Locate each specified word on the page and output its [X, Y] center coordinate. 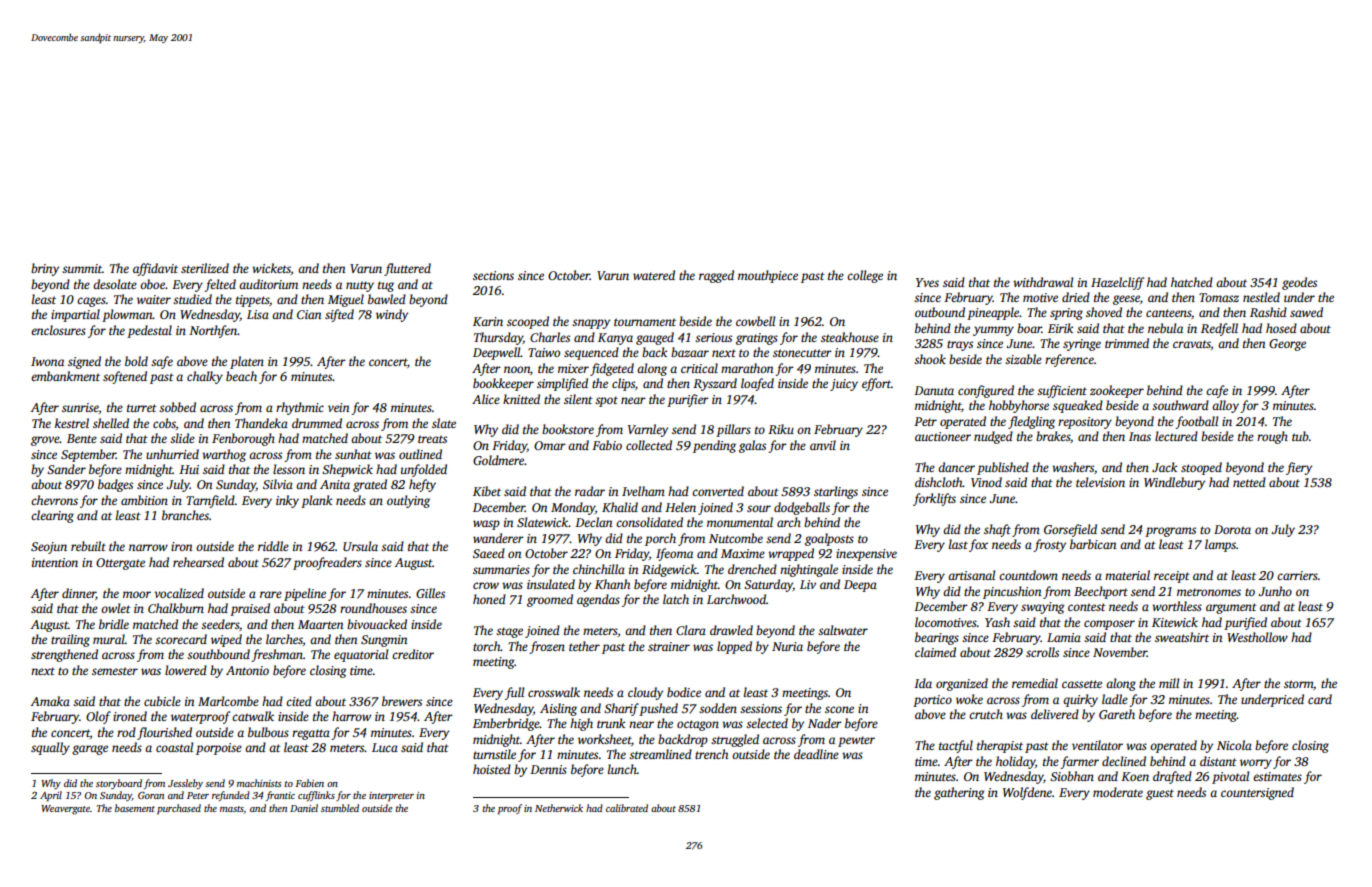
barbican [1093, 544]
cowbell [755, 321]
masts [232, 809]
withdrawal [1043, 282]
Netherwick [559, 808]
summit [82, 268]
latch [676, 599]
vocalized [179, 593]
